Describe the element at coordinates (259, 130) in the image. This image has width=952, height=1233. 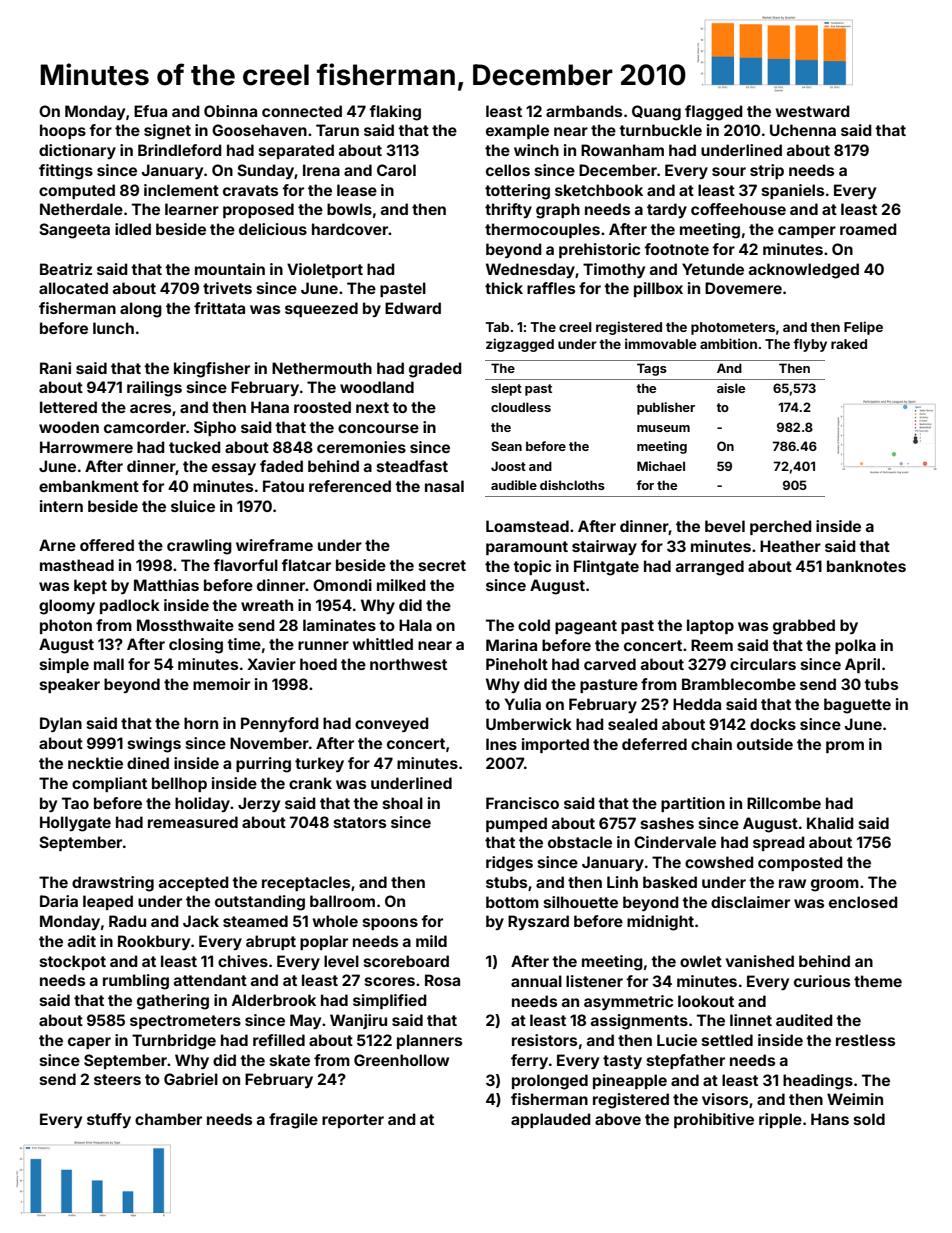
I see `Goosehaven` at that location.
